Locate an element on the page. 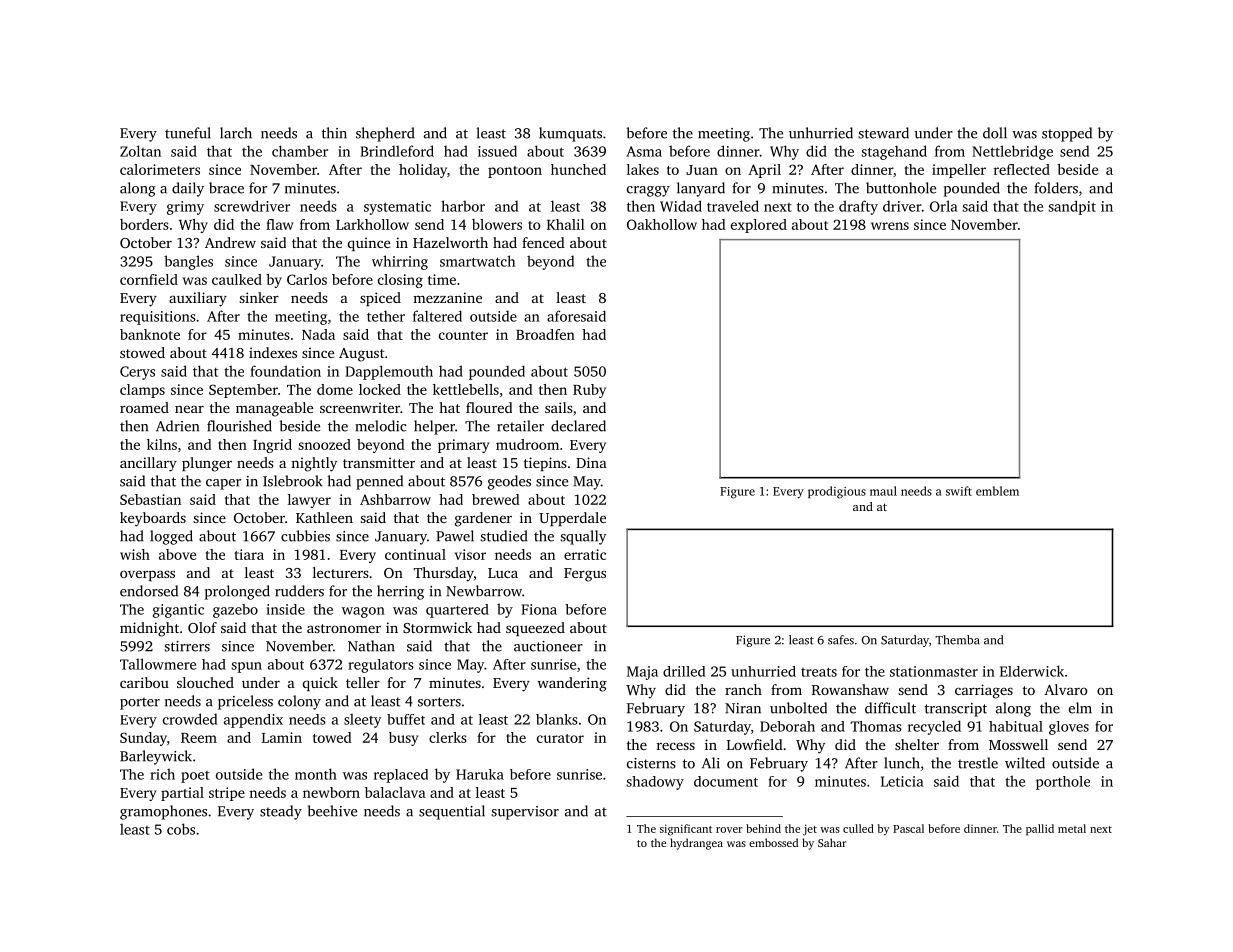  sequential is located at coordinates (452, 812).
